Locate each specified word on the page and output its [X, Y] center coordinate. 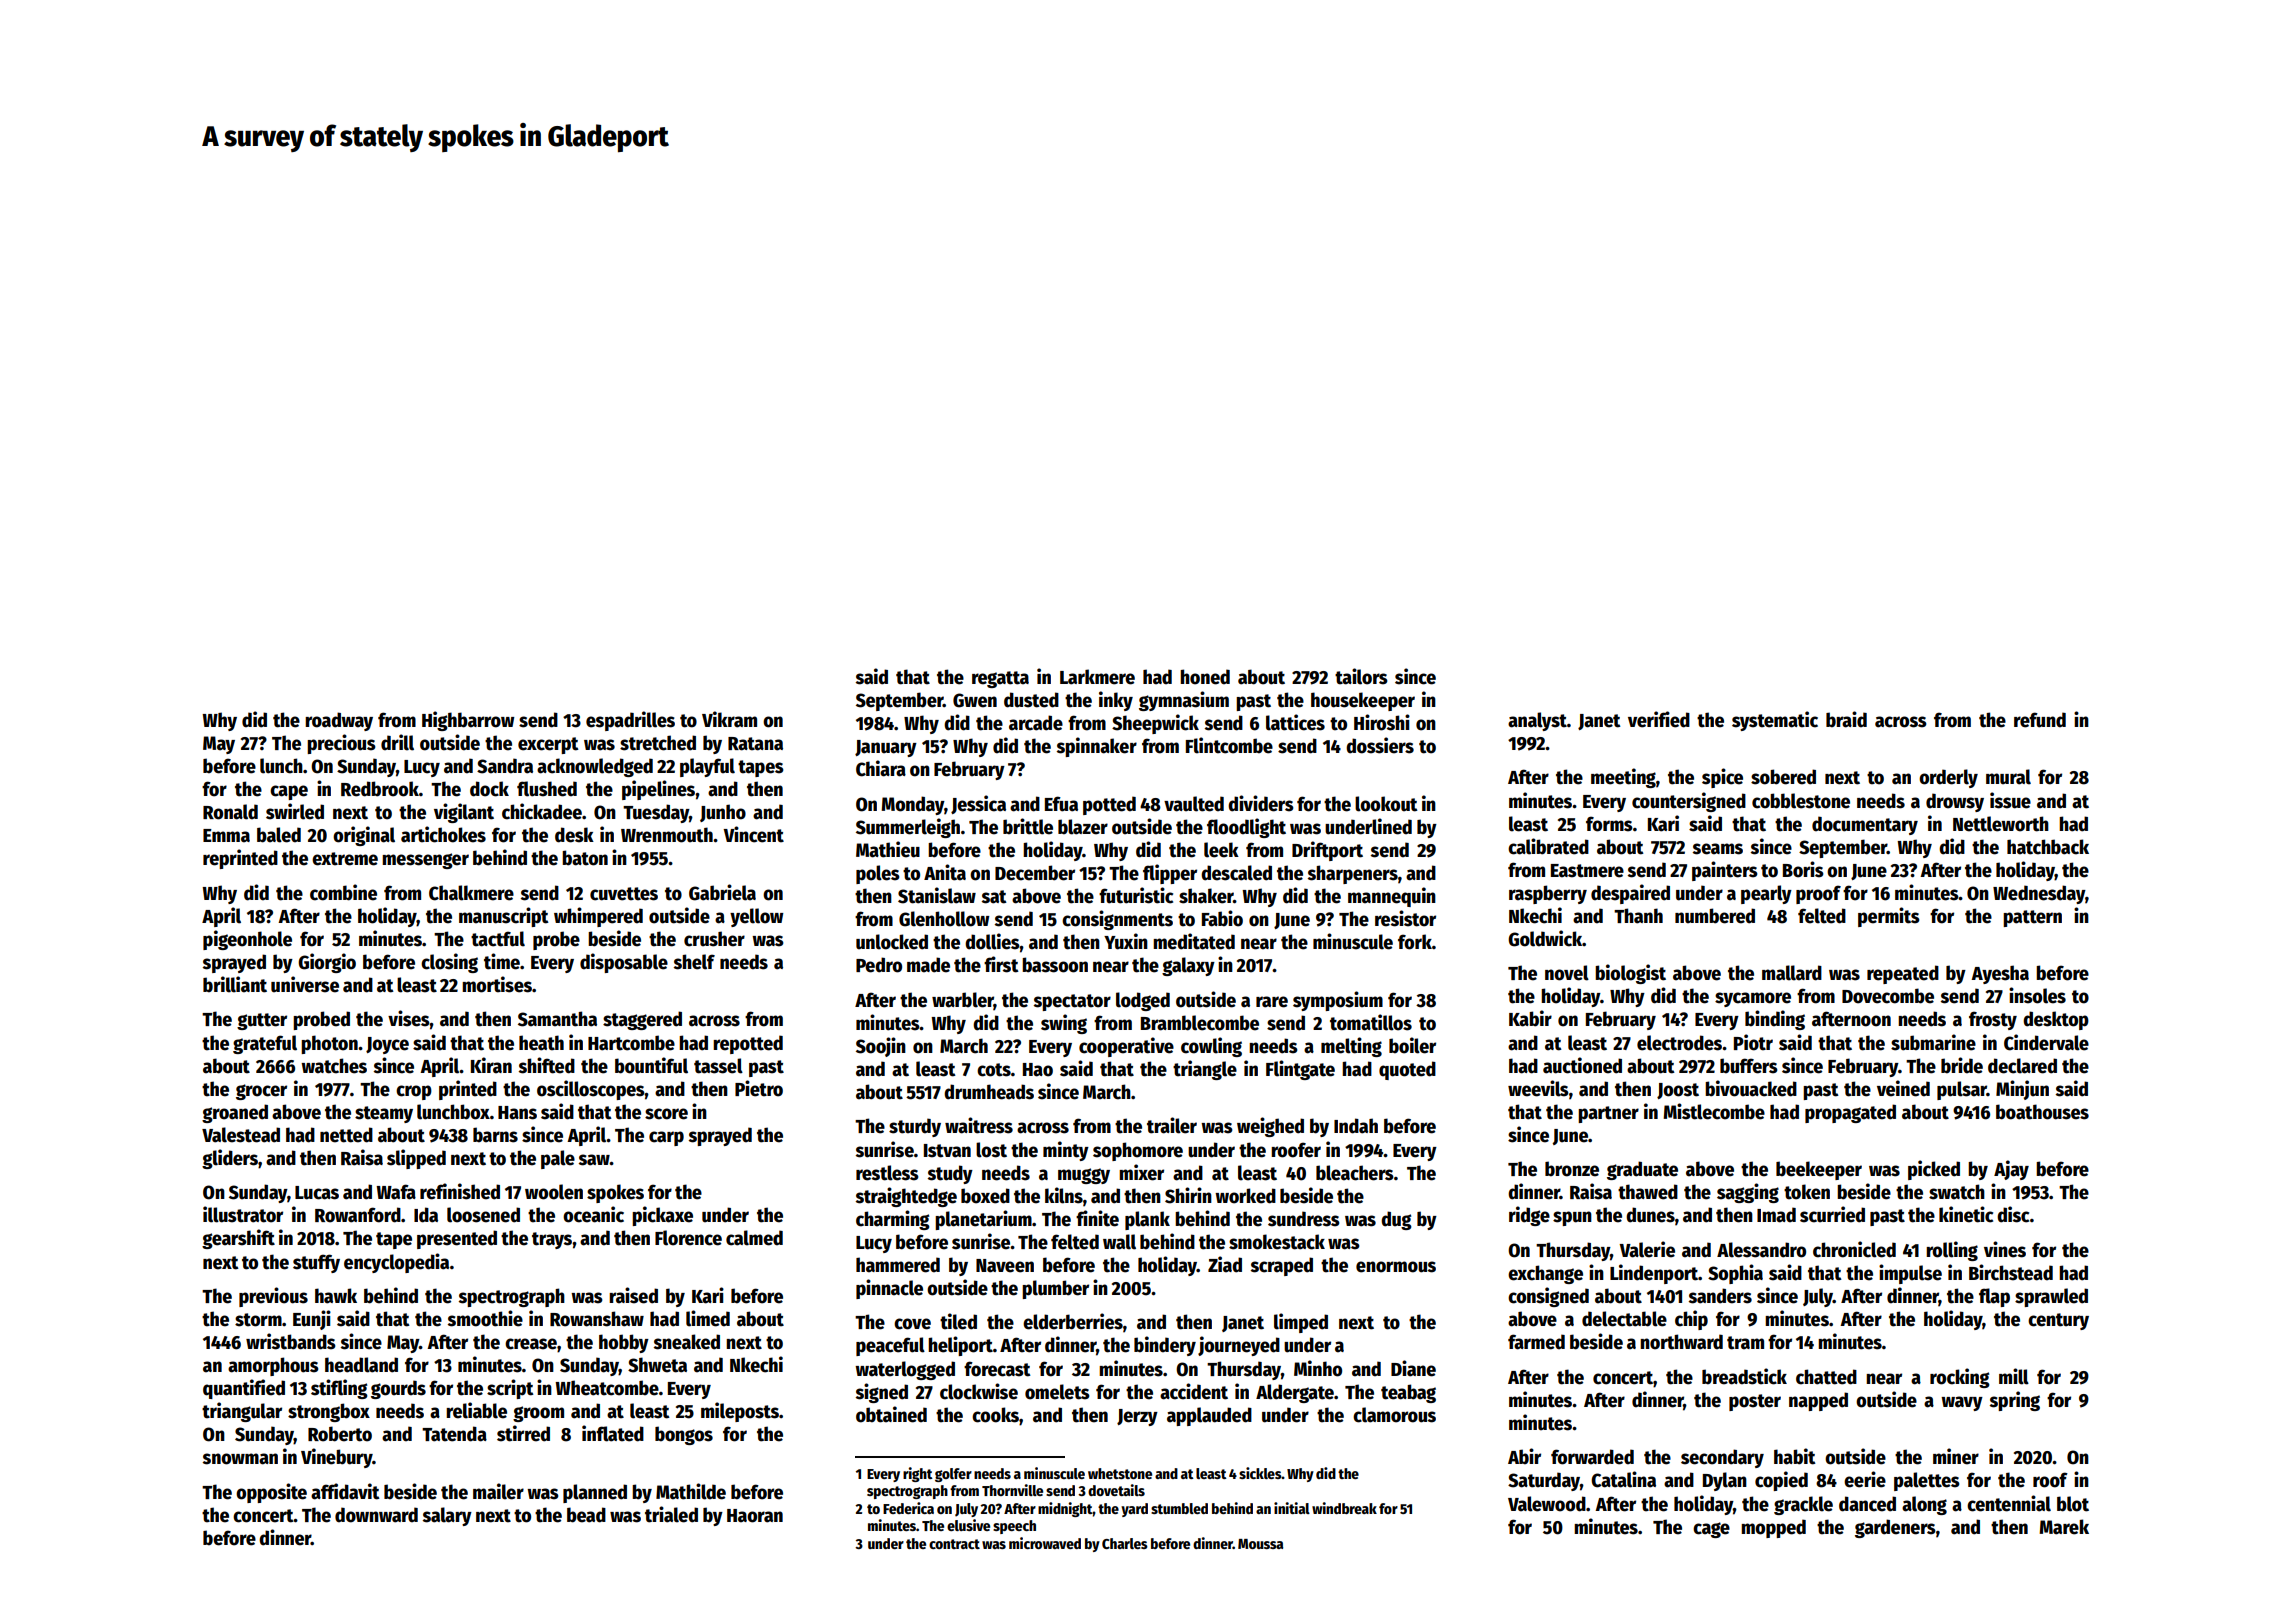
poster [1755, 1402]
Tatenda [454, 1434]
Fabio [1222, 918]
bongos [684, 1435]
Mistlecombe [1714, 1111]
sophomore [1138, 1151]
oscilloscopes [591, 1090]
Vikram [729, 719]
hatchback [2048, 847]
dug [1396, 1220]
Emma [226, 836]
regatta [1000, 679]
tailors [1361, 676]
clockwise [979, 1391]
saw [594, 1160]
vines [2005, 1249]
